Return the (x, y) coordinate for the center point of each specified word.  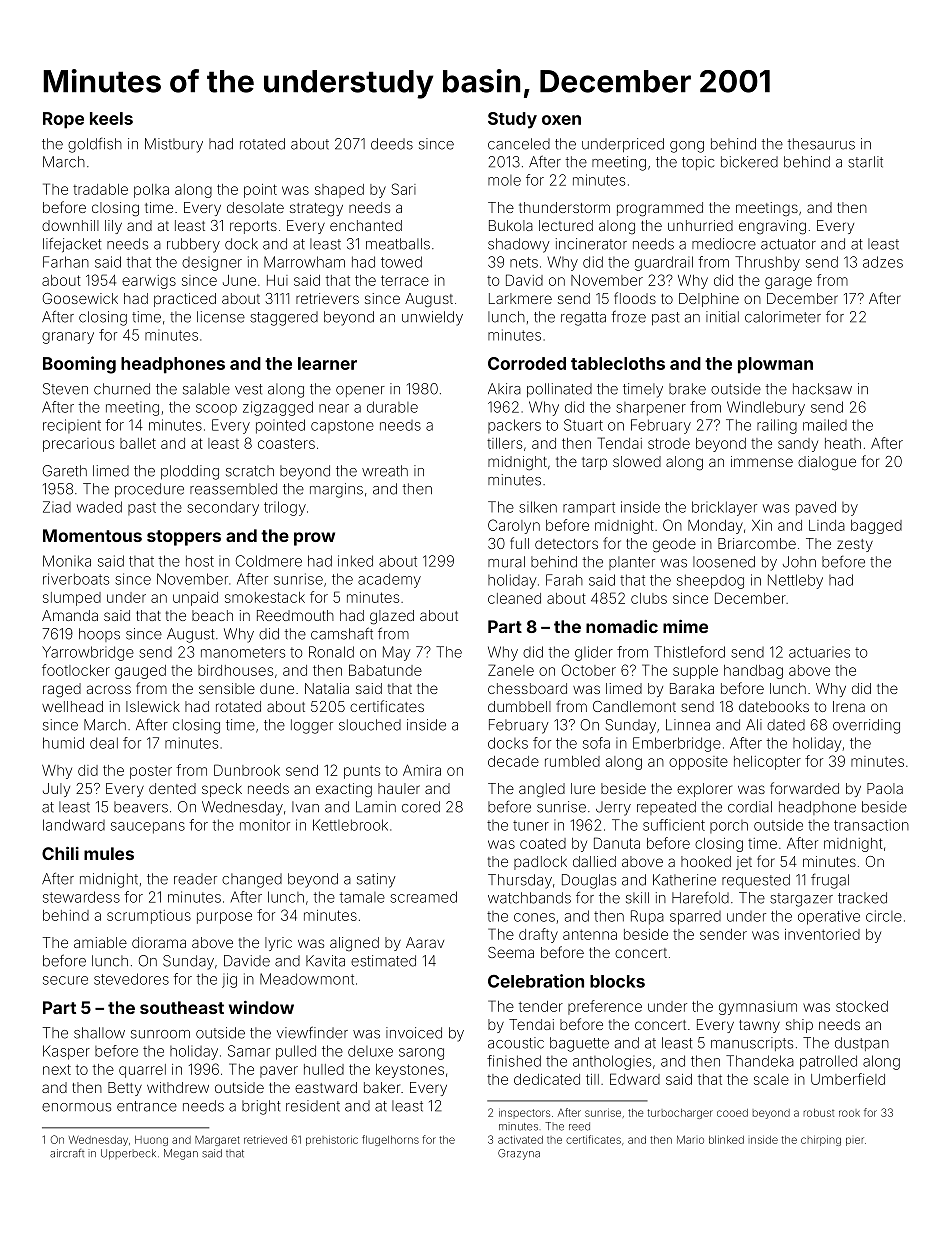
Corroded (527, 363)
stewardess (81, 897)
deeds (392, 144)
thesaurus (821, 144)
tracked (862, 898)
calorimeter (783, 317)
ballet (138, 443)
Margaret (217, 1141)
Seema (511, 952)
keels (111, 118)
